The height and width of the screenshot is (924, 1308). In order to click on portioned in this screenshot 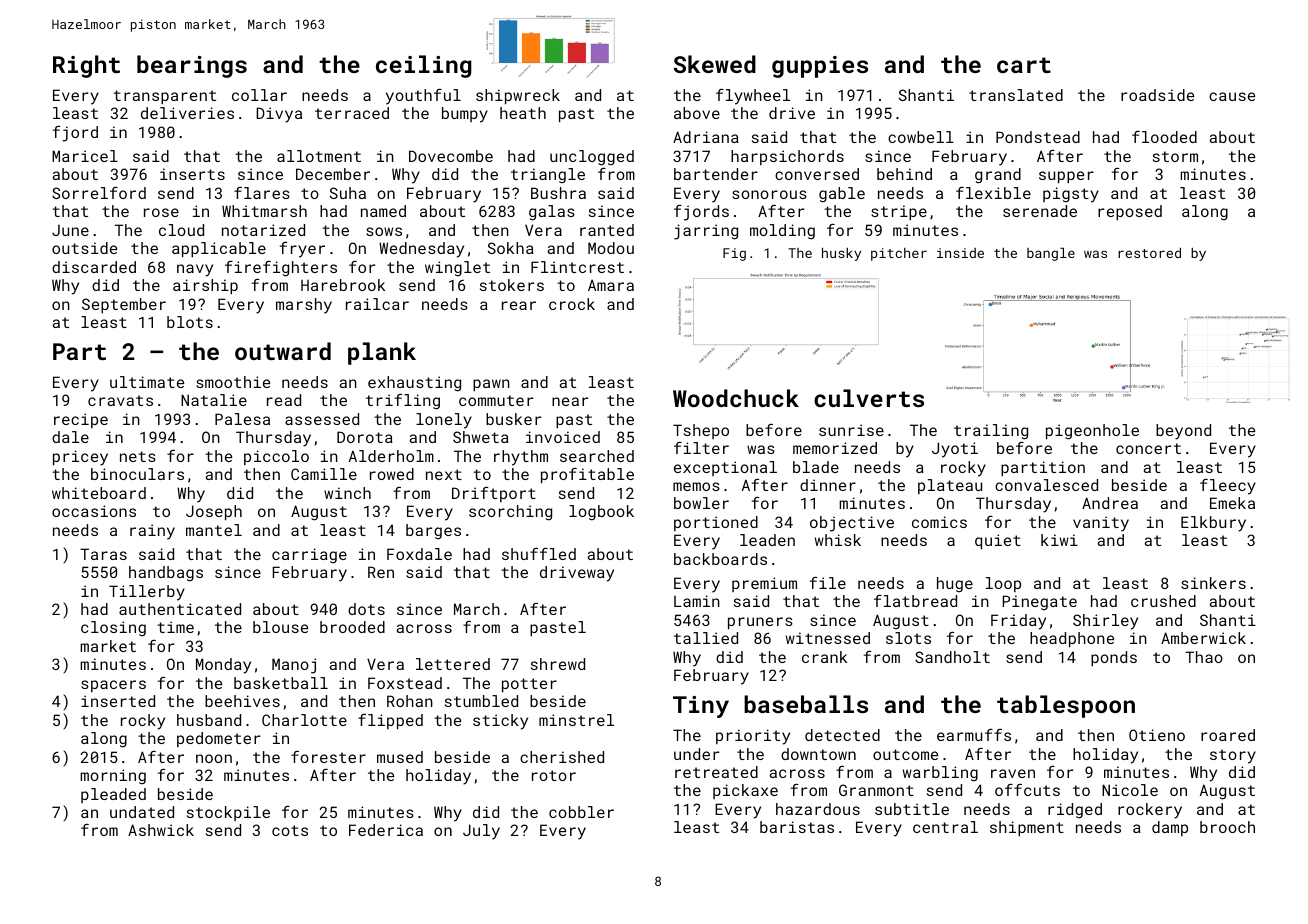, I will do `click(716, 523)`.
